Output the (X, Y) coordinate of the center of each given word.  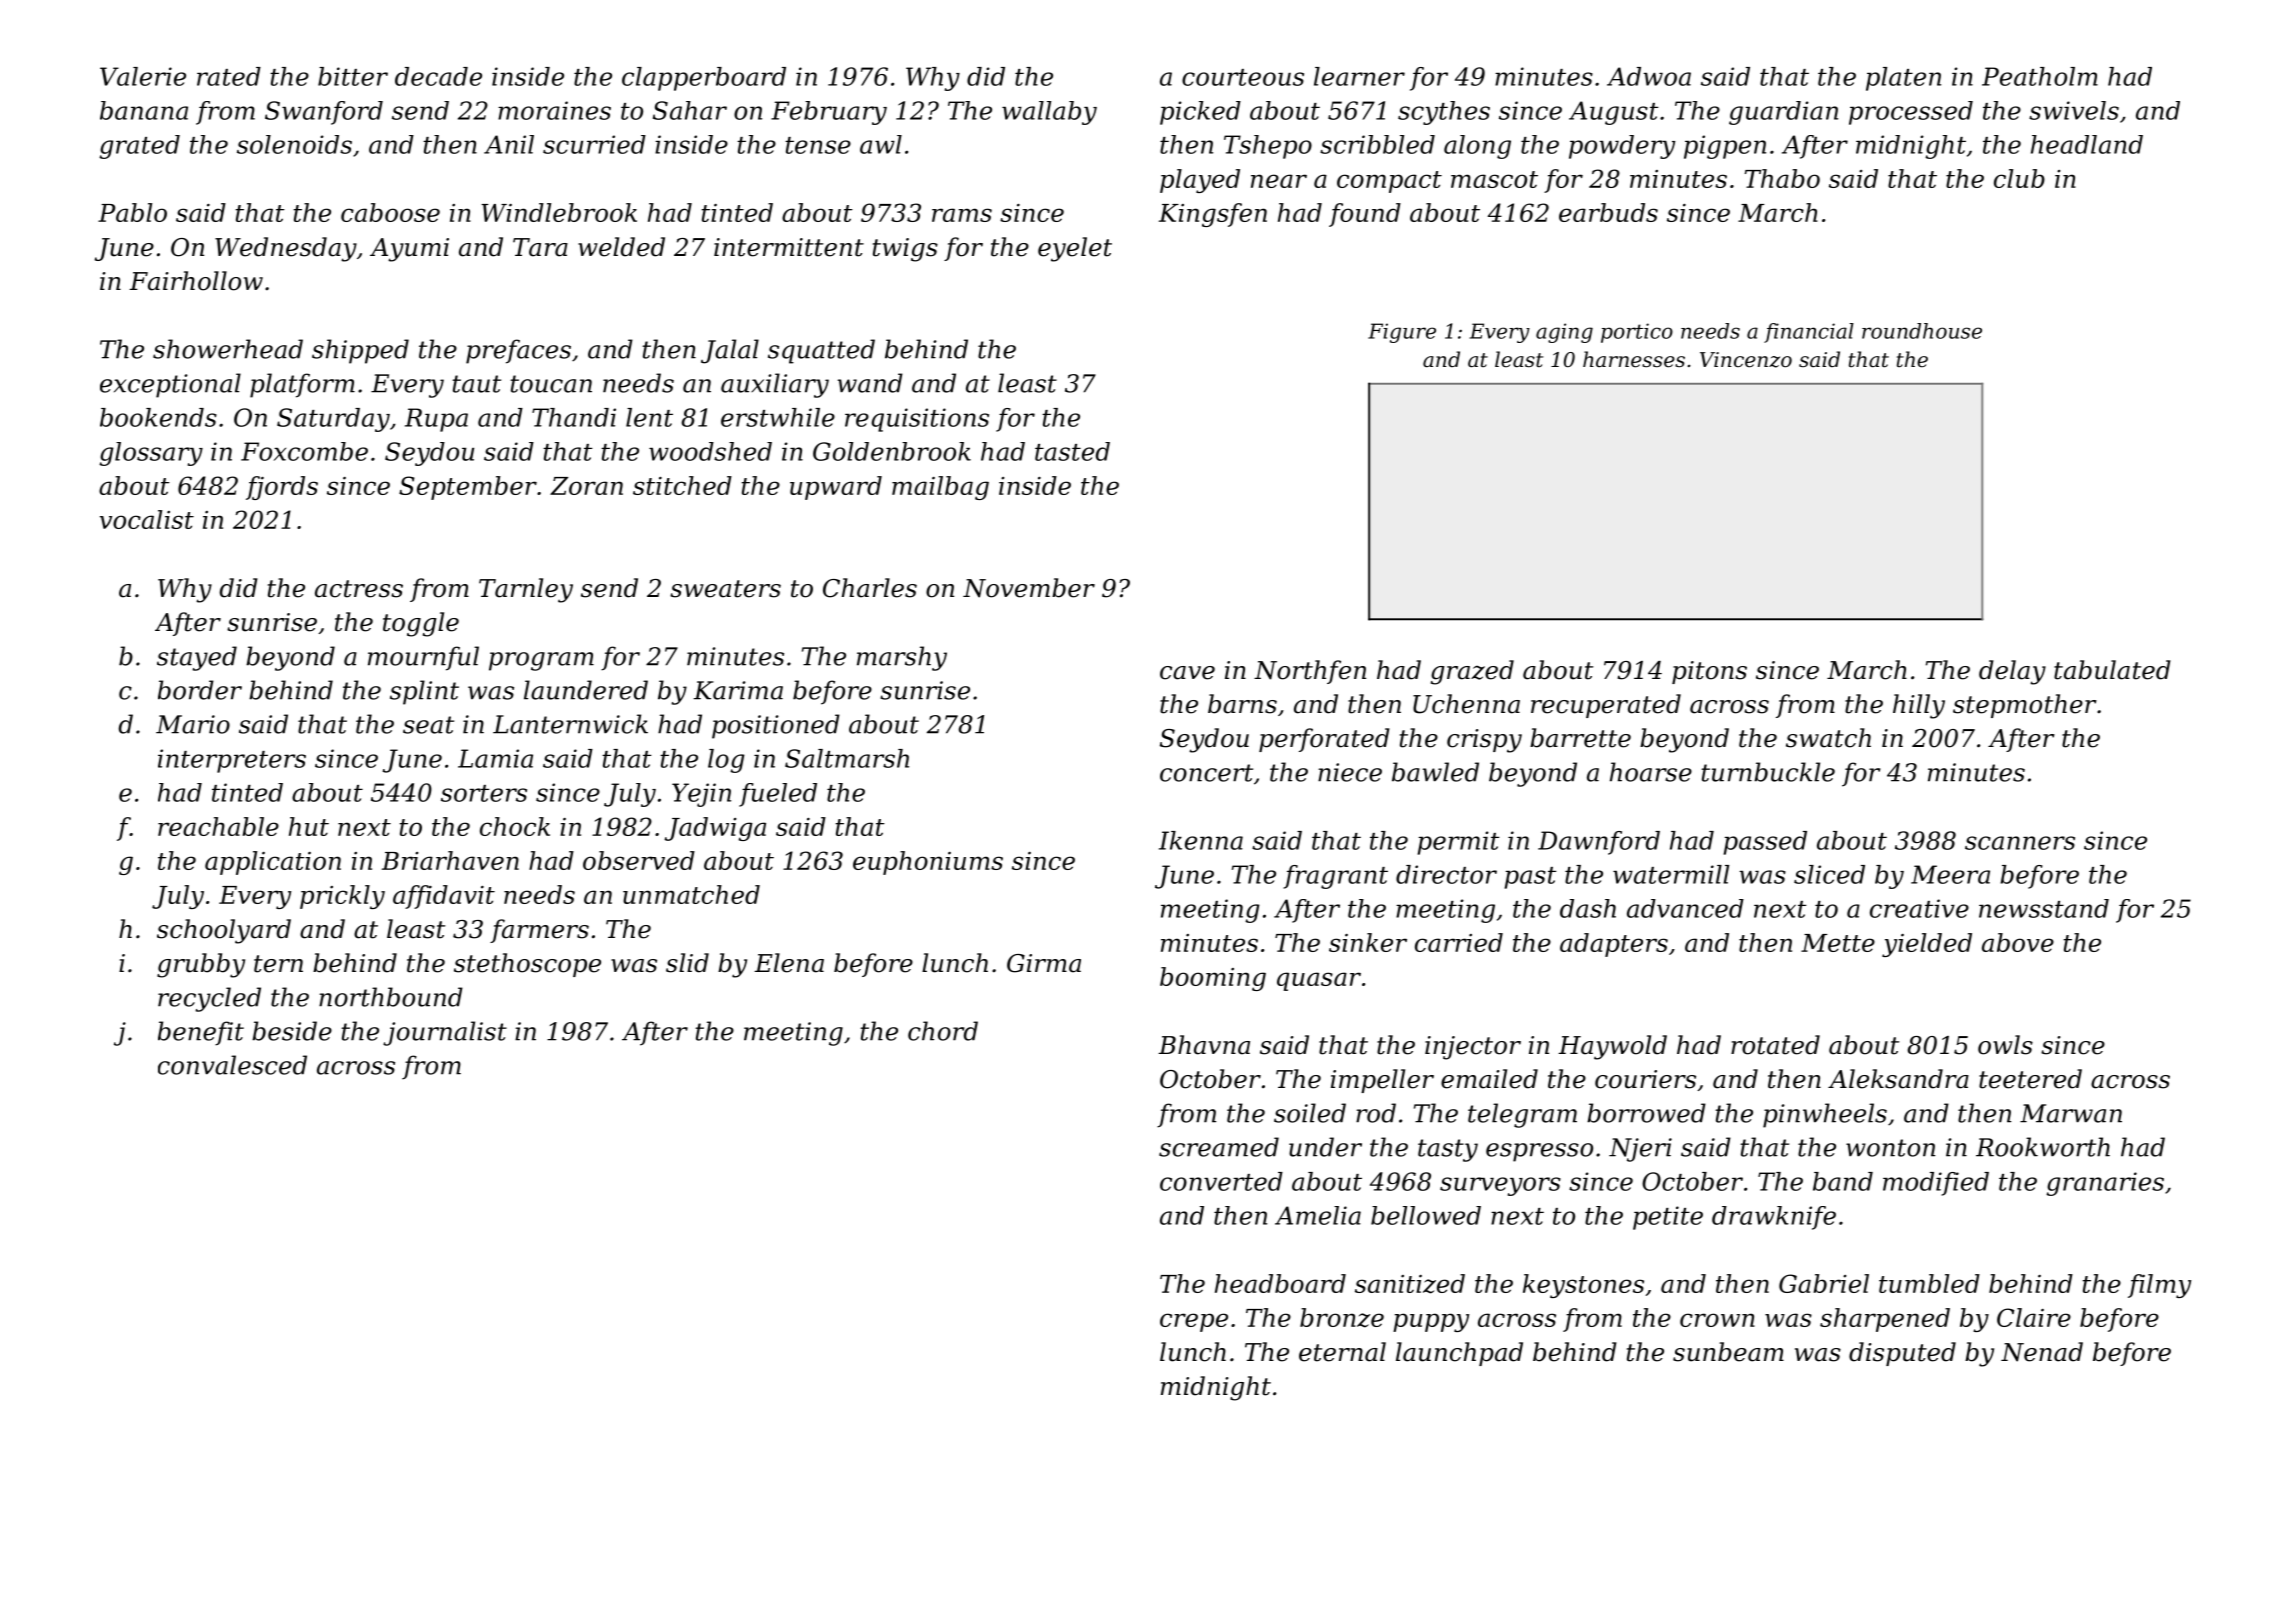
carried (1459, 942)
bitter (353, 76)
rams (962, 215)
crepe (1194, 1322)
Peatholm (2040, 76)
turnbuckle (1768, 772)
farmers (539, 931)
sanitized (1410, 1284)
